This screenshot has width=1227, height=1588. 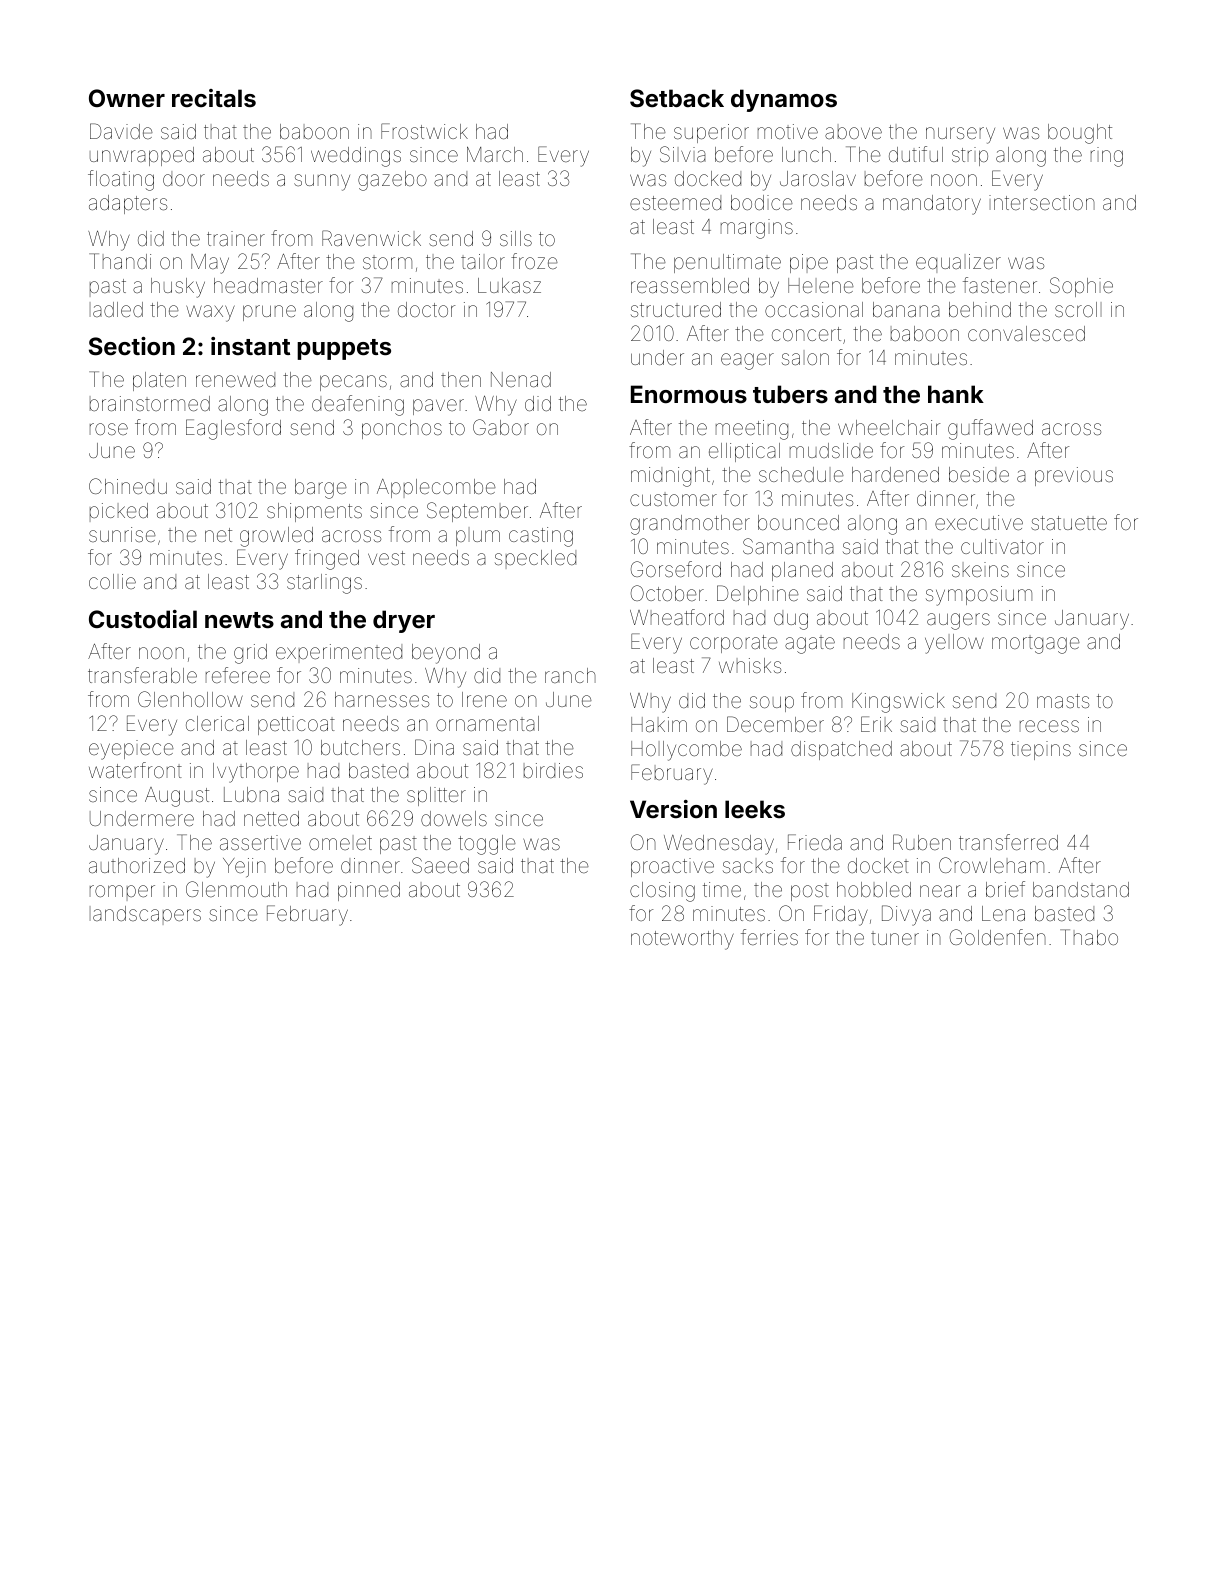 What do you see at coordinates (116, 309) in the screenshot?
I see `ladled` at bounding box center [116, 309].
